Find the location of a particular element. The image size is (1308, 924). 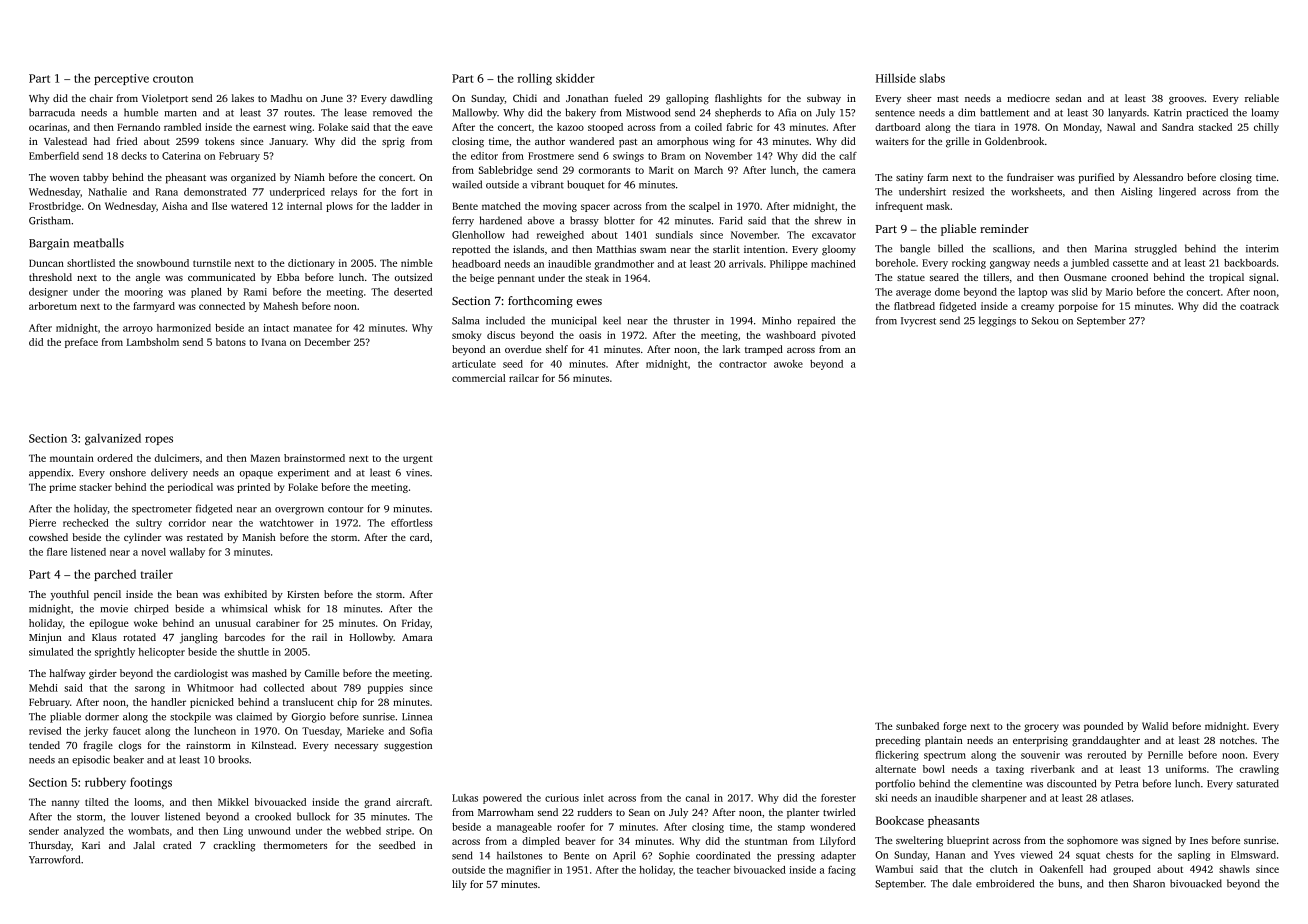

Sharon is located at coordinates (1149, 883).
